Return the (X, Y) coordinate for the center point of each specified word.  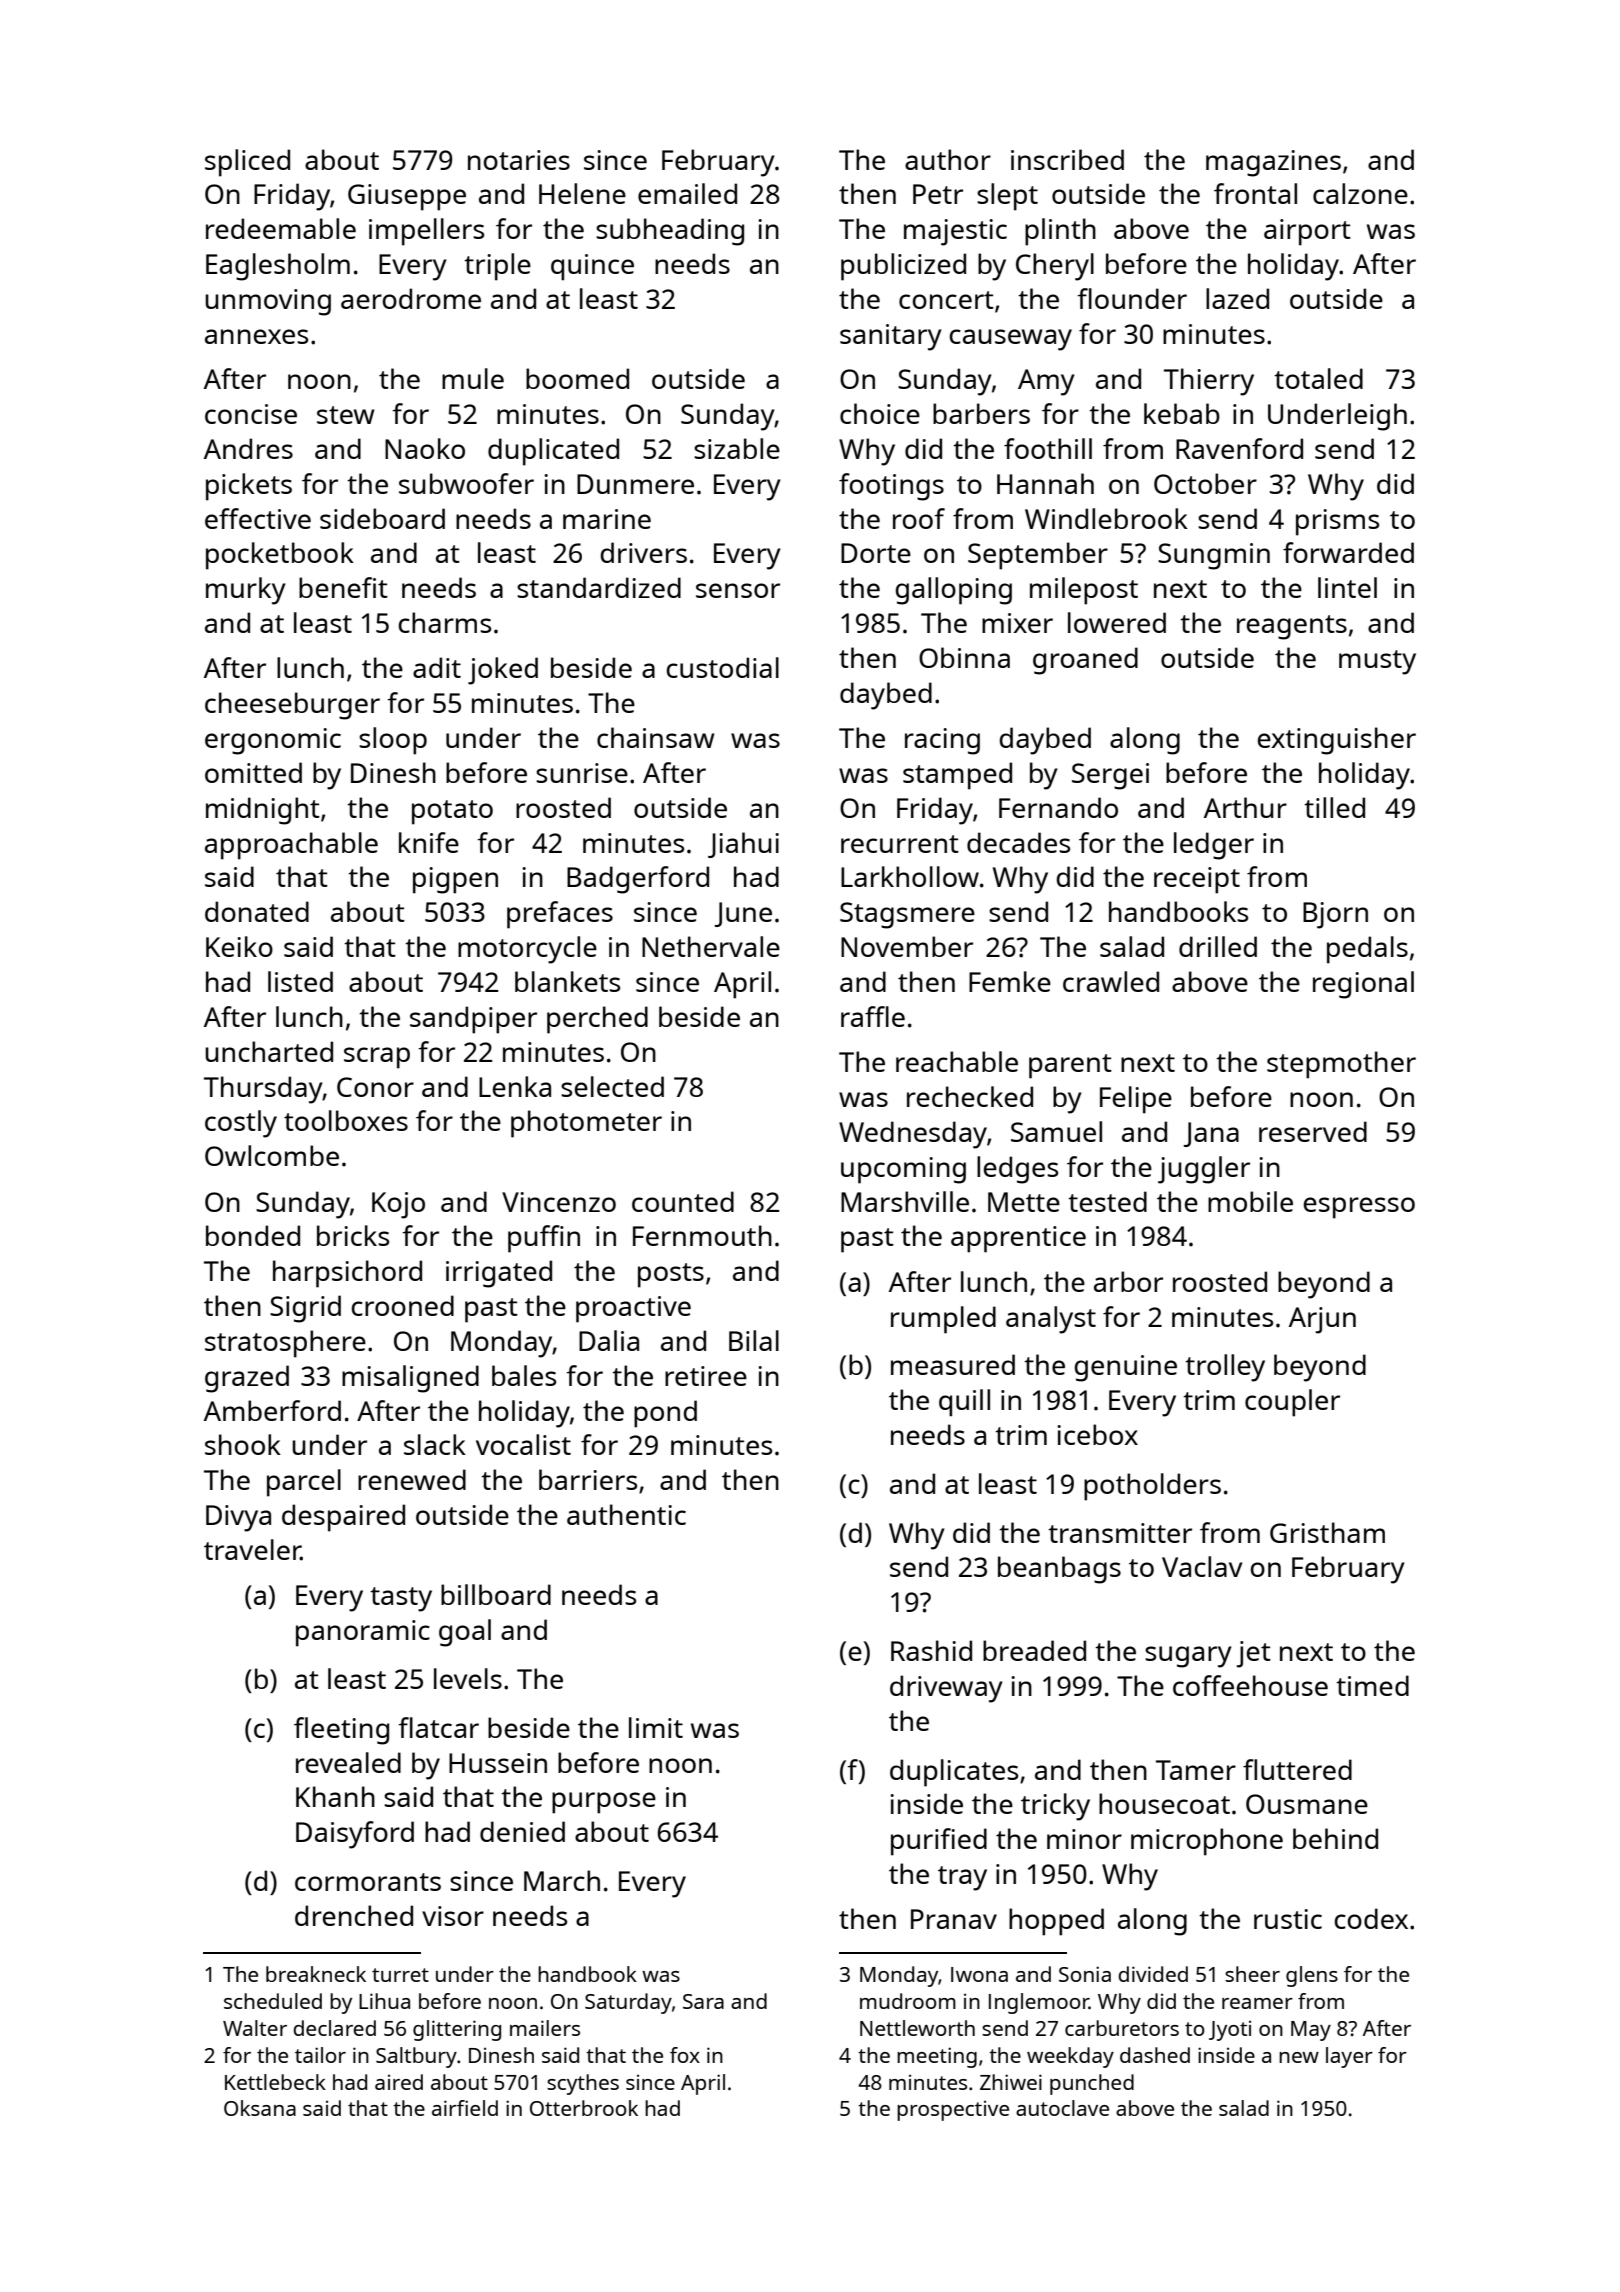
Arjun (1322, 1320)
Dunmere (635, 484)
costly (241, 1124)
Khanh (335, 1796)
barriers (588, 1479)
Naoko (425, 448)
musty (1377, 662)
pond (665, 1414)
